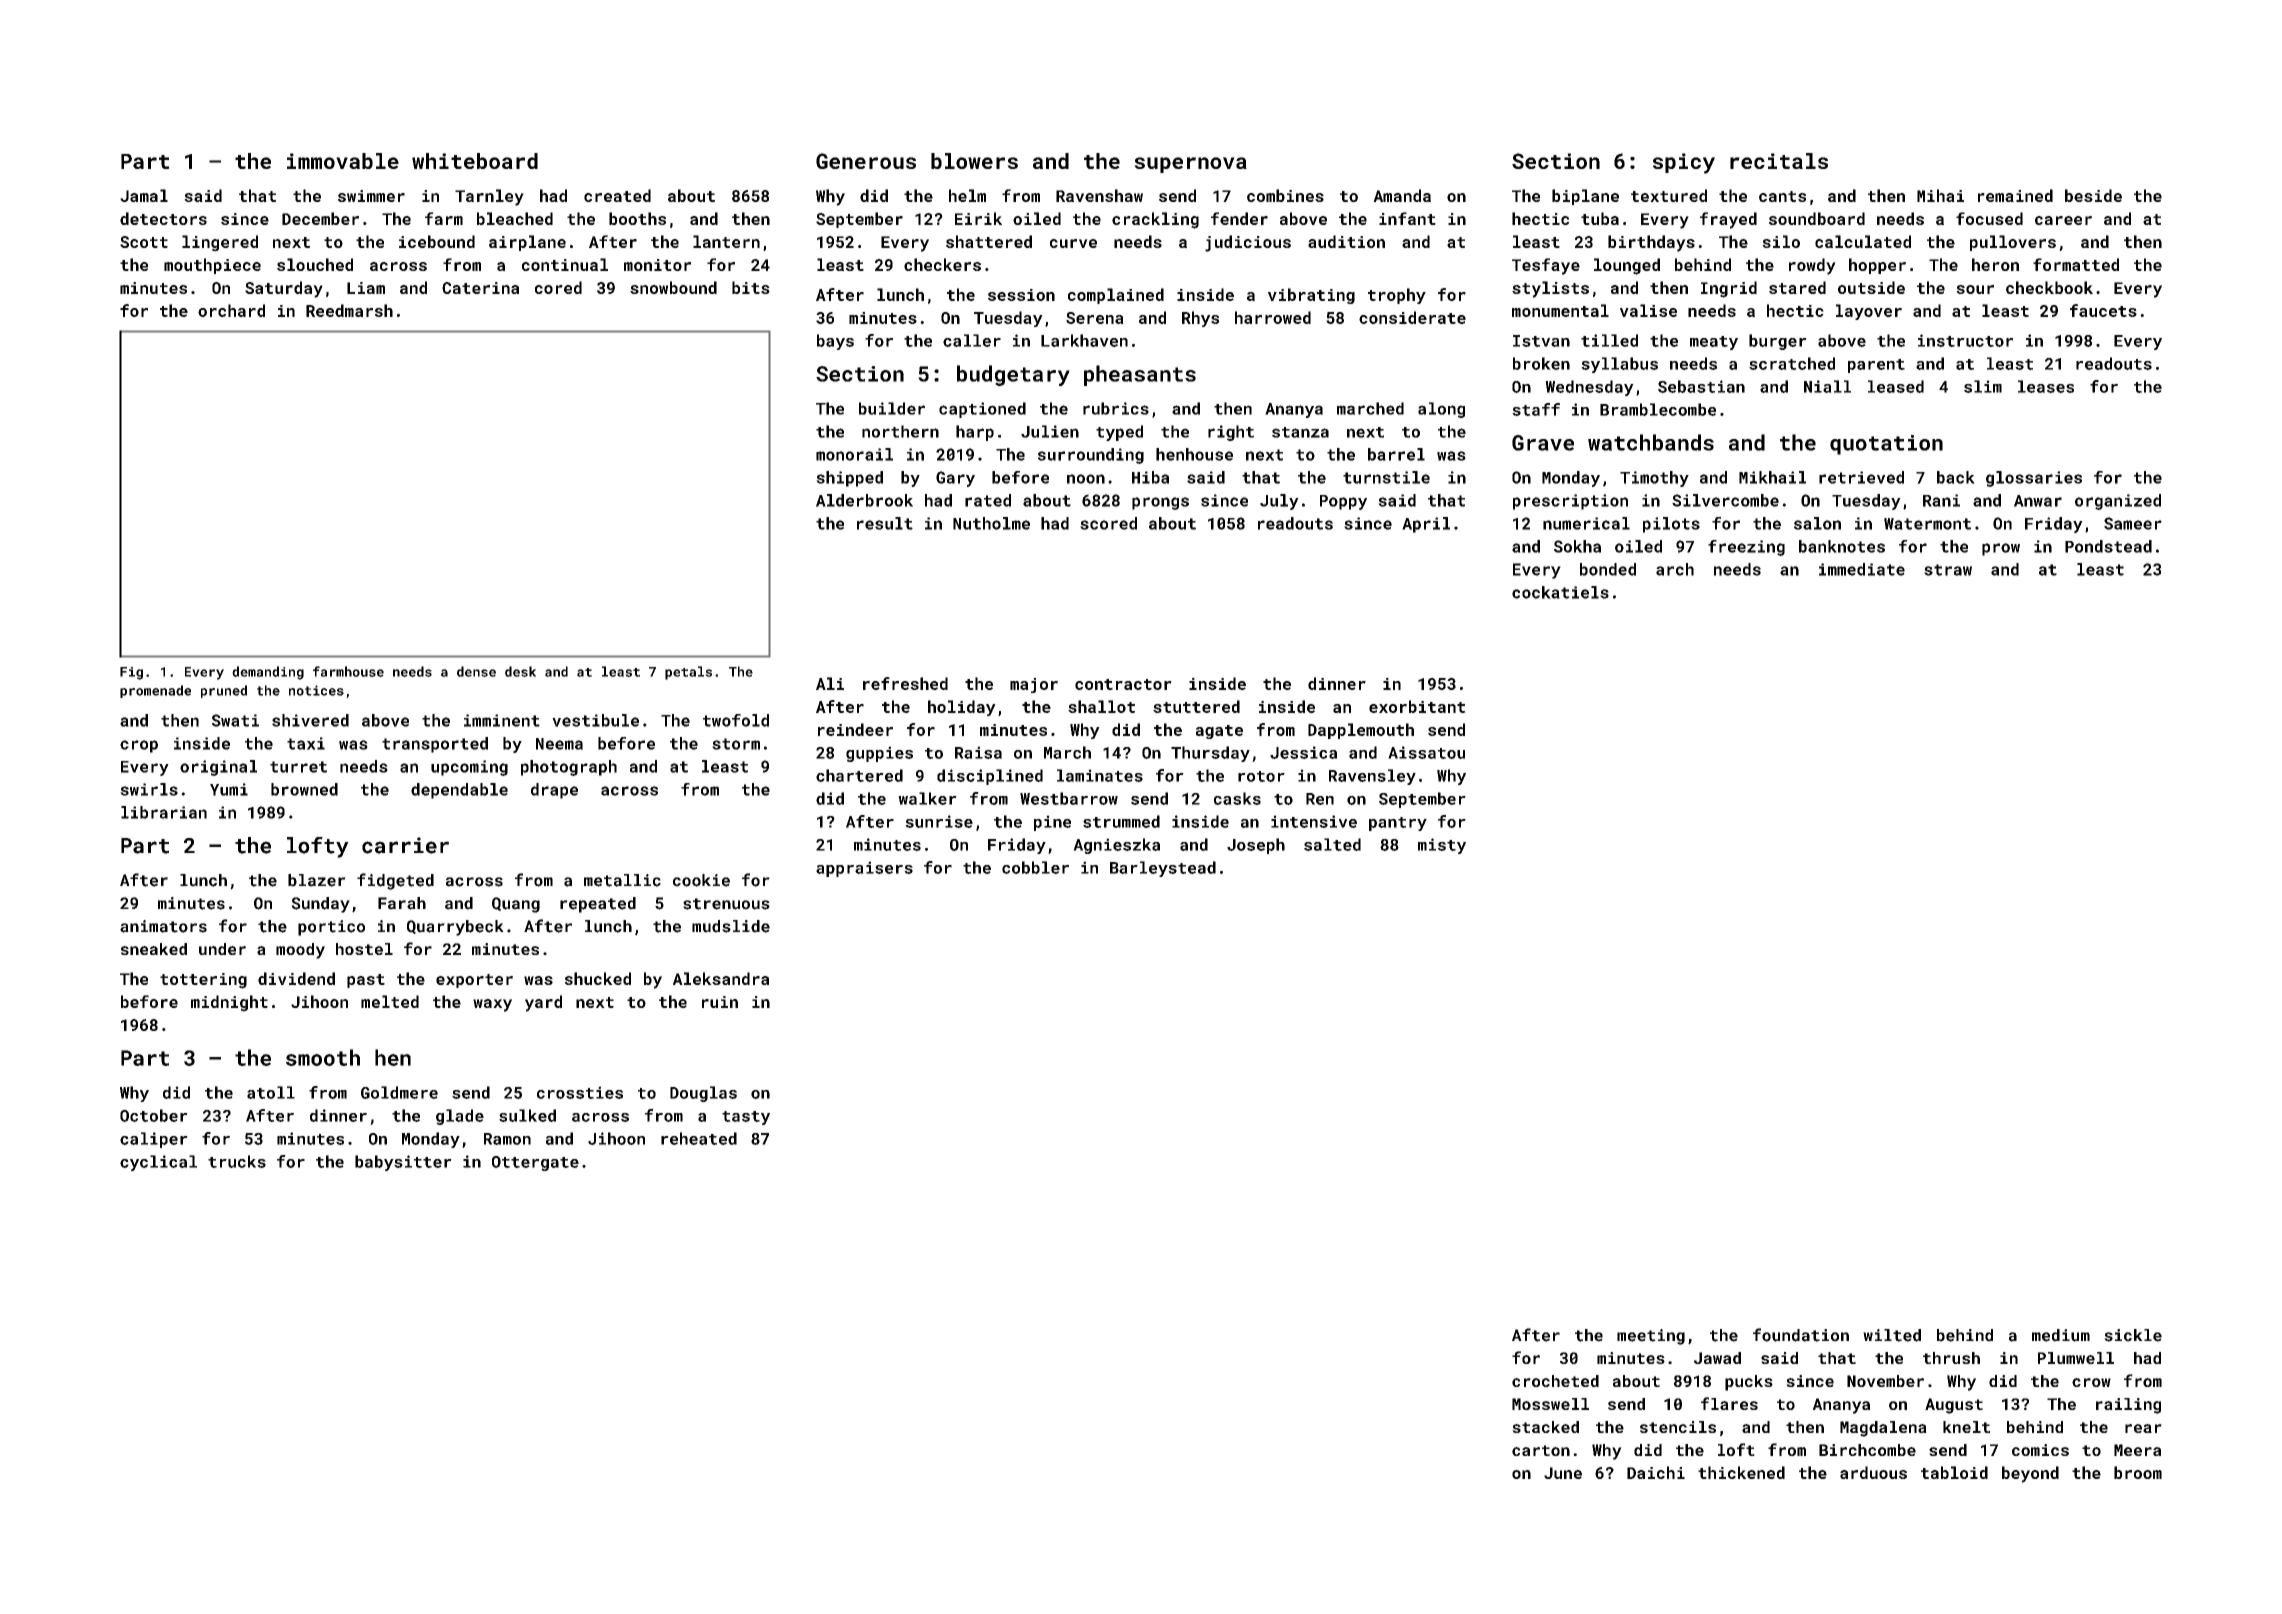  I want to click on pantry, so click(1398, 824).
